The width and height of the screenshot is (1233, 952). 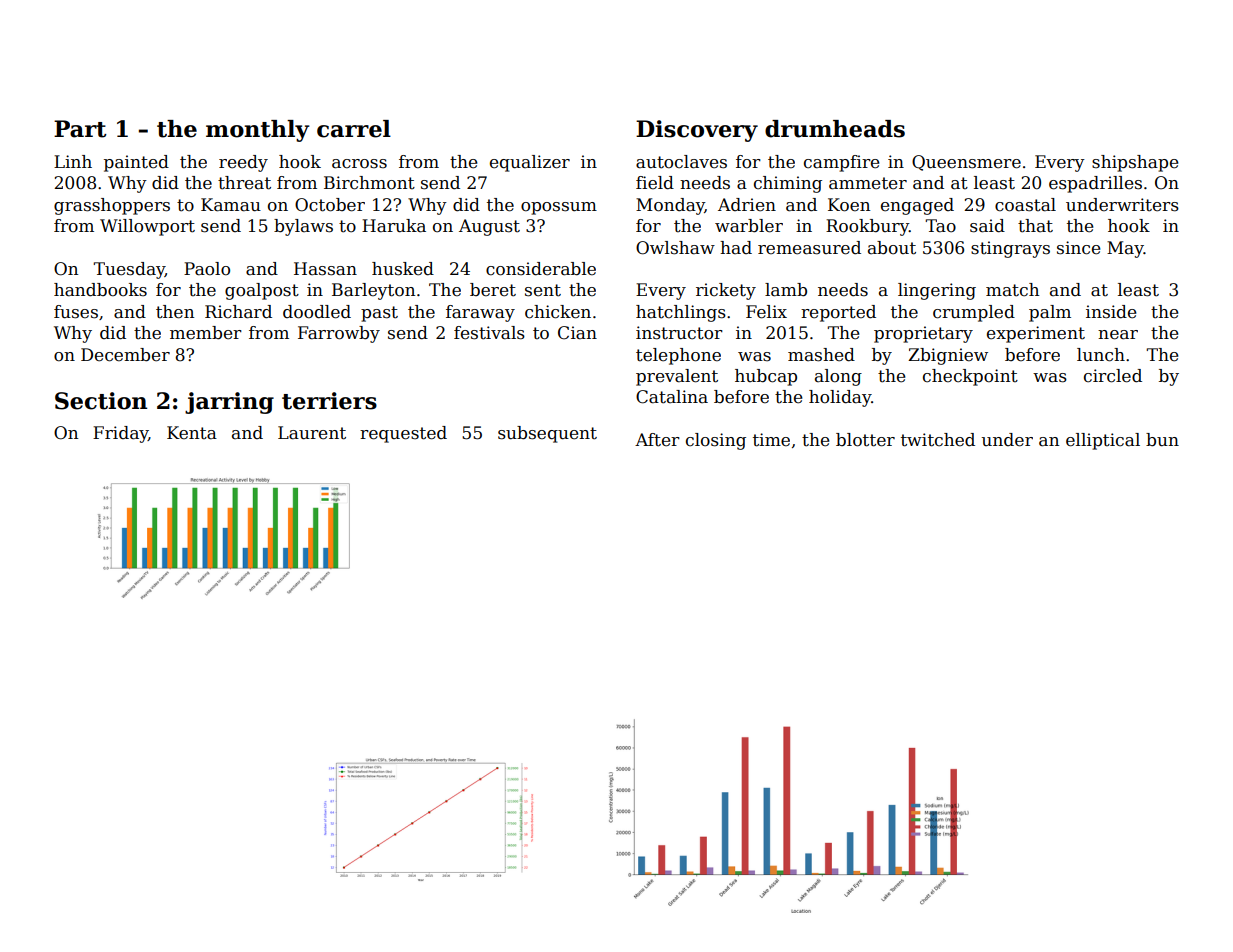 What do you see at coordinates (207, 269) in the screenshot?
I see `Paolo` at bounding box center [207, 269].
